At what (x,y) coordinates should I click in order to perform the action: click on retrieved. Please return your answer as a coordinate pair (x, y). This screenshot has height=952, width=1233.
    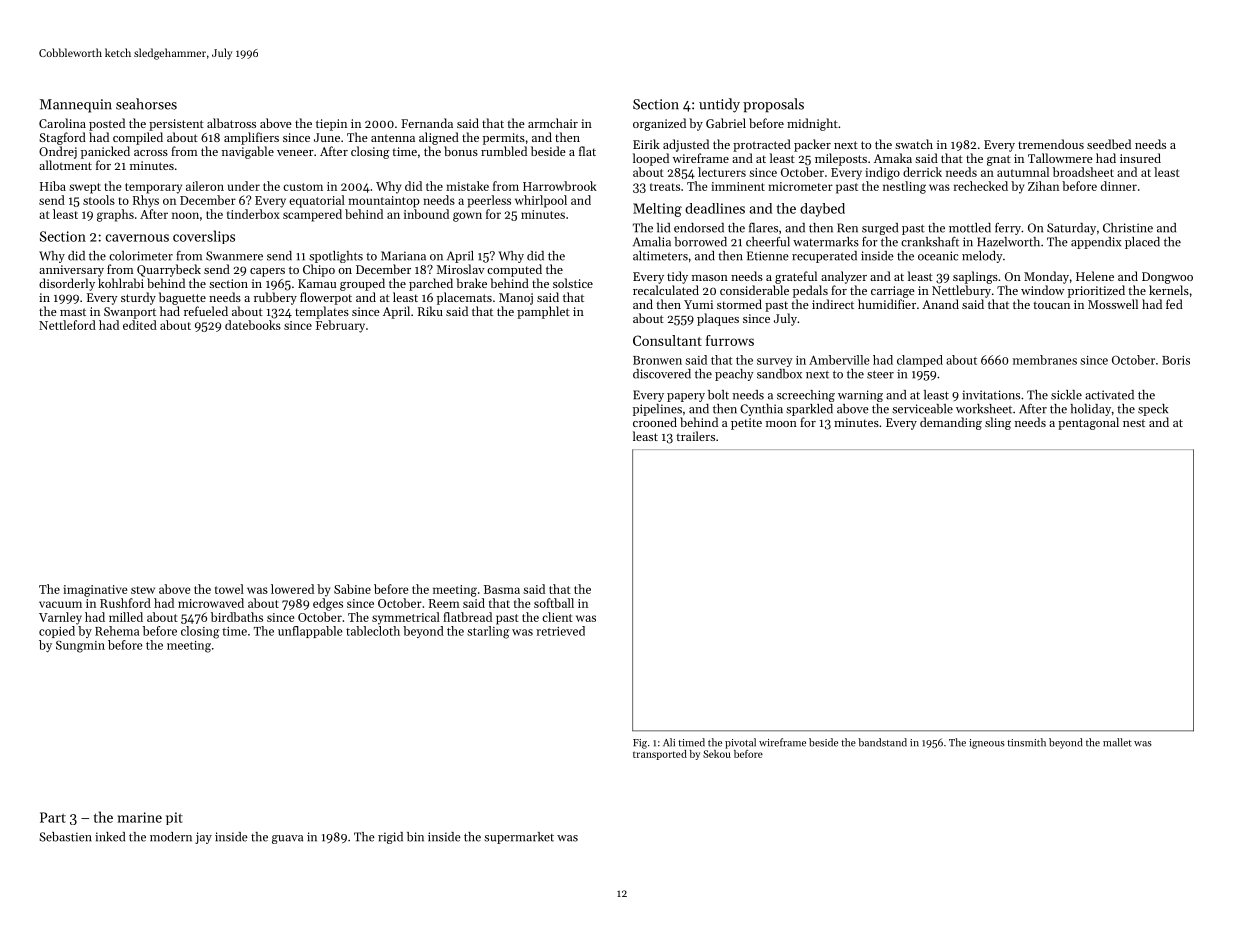
    Looking at the image, I should click on (560, 631).
